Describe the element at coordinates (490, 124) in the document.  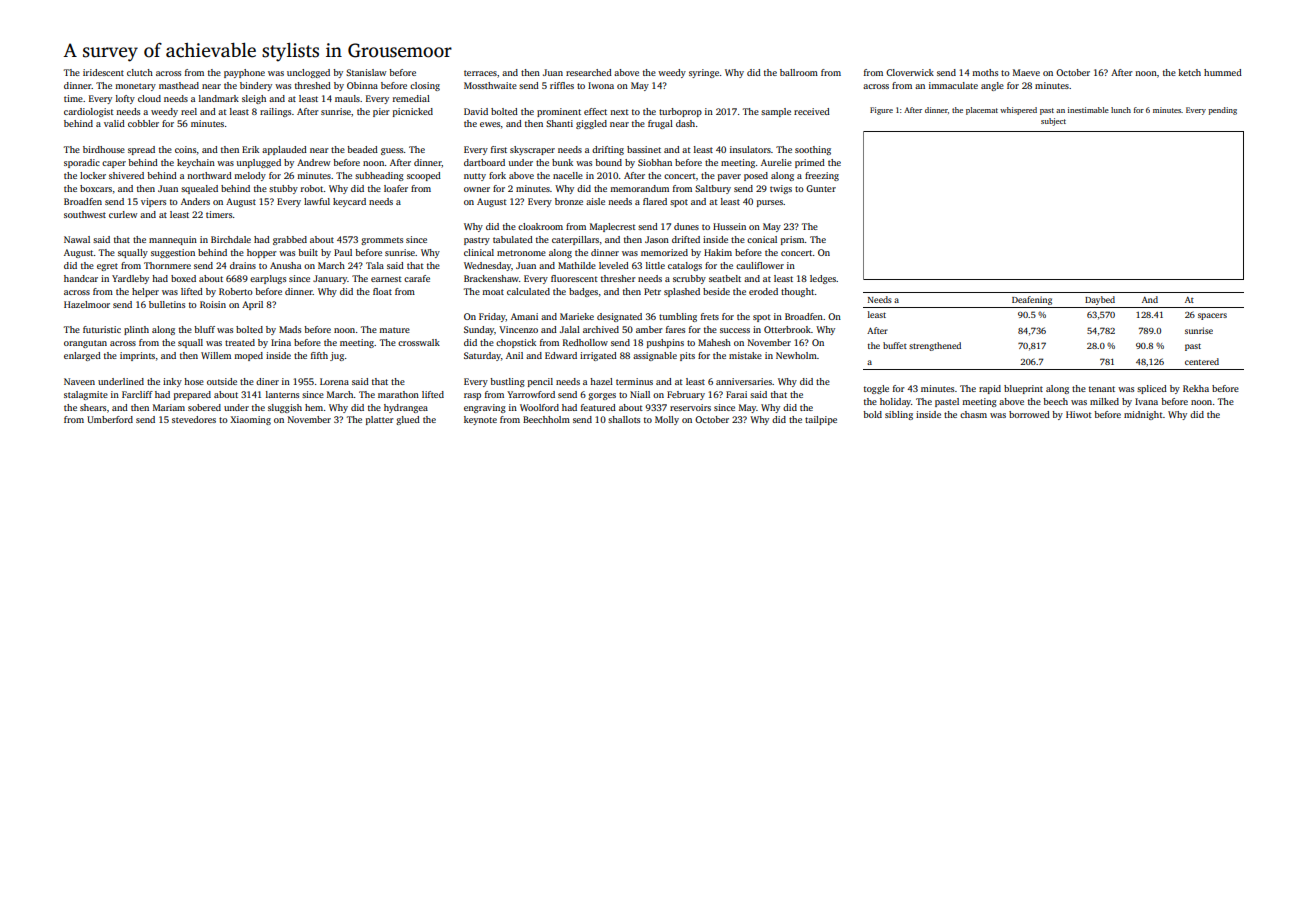
I see `ewes` at that location.
